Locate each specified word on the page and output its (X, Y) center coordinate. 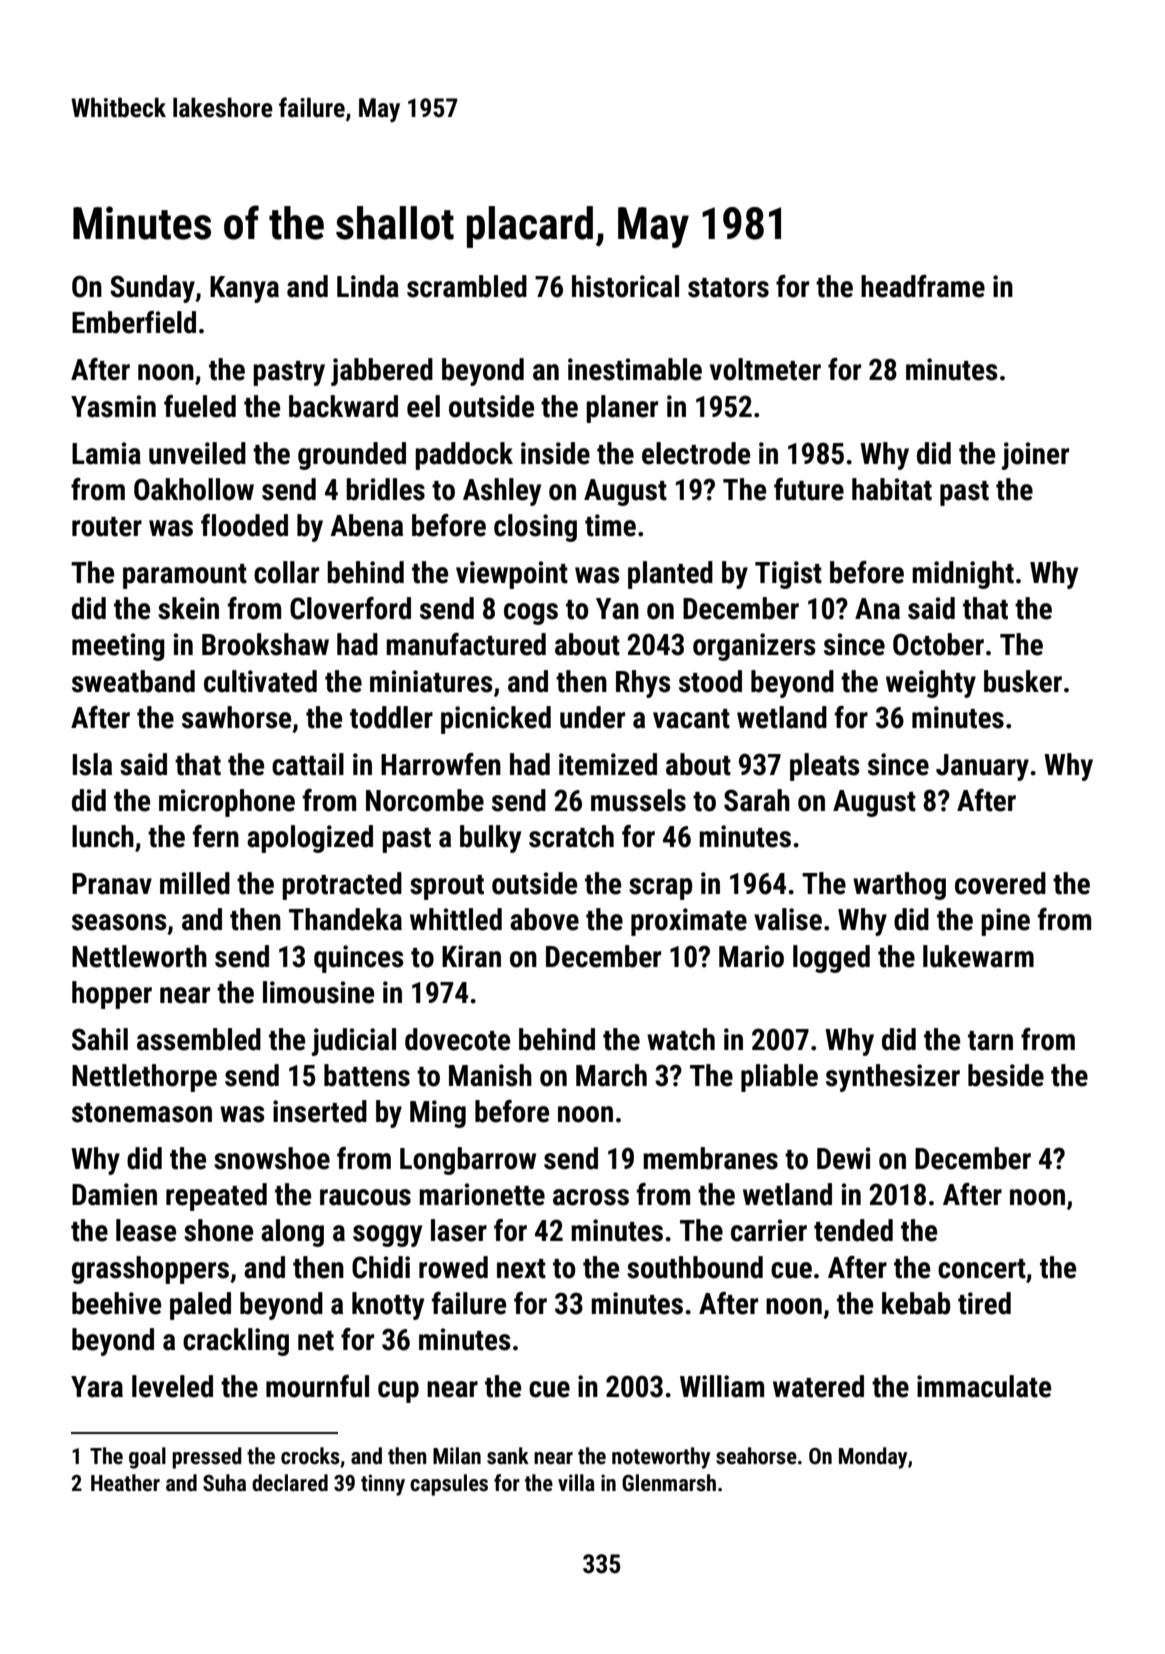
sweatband (133, 681)
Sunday (152, 289)
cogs (531, 614)
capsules (449, 1485)
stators (728, 288)
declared (290, 1483)
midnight (963, 575)
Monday (873, 1458)
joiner (1035, 456)
